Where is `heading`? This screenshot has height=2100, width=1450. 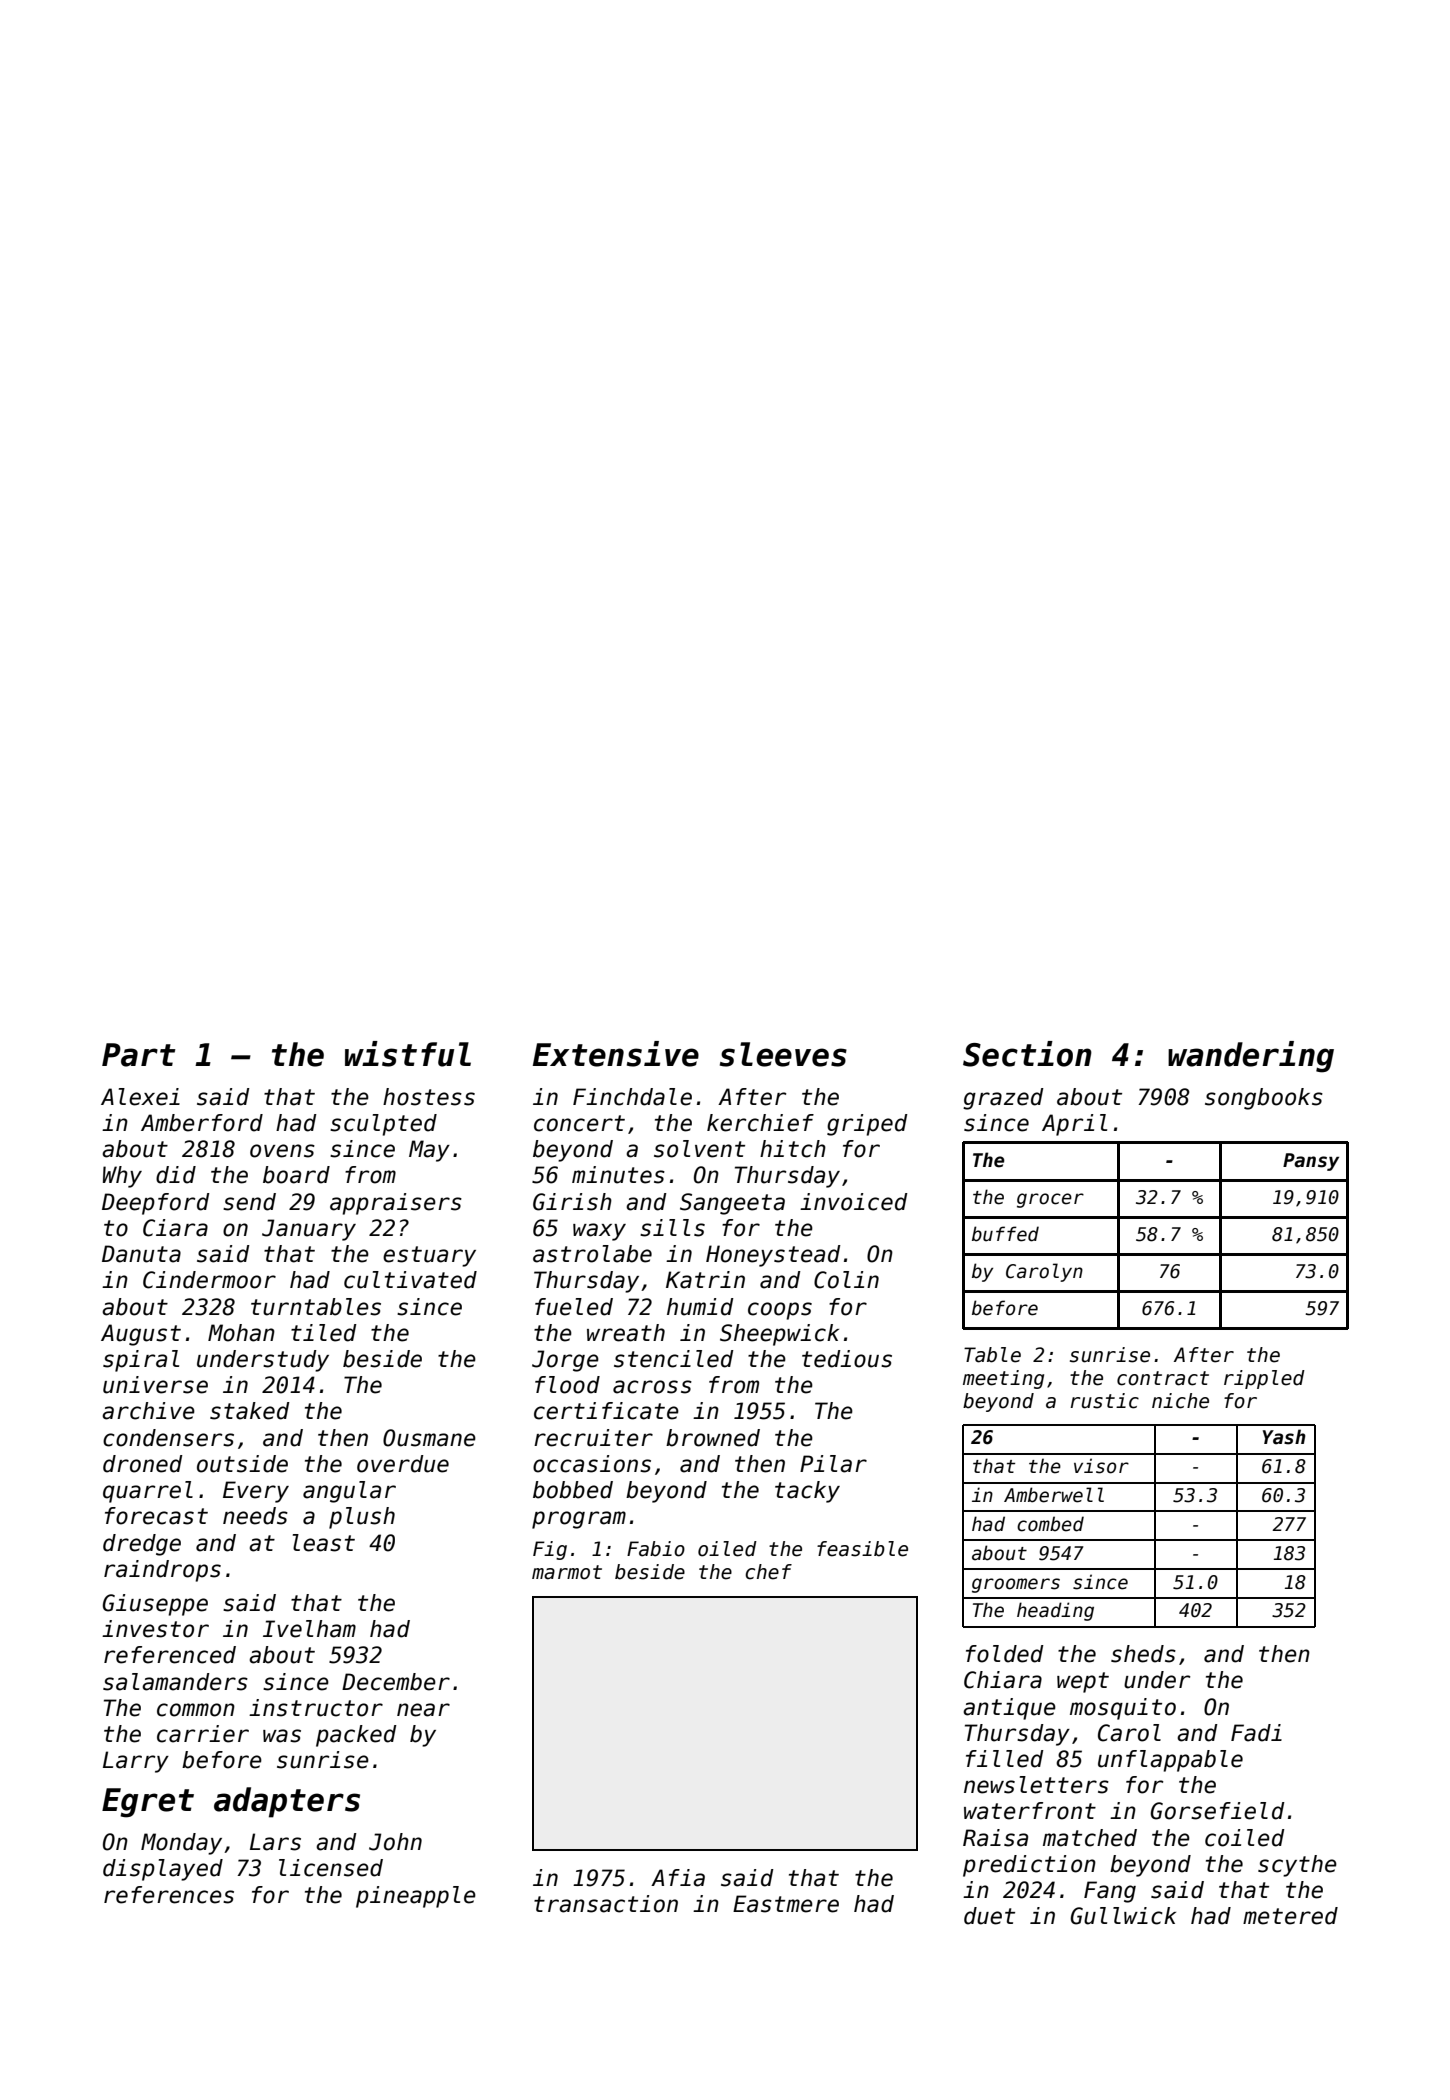
heading is located at coordinates (1055, 1611).
